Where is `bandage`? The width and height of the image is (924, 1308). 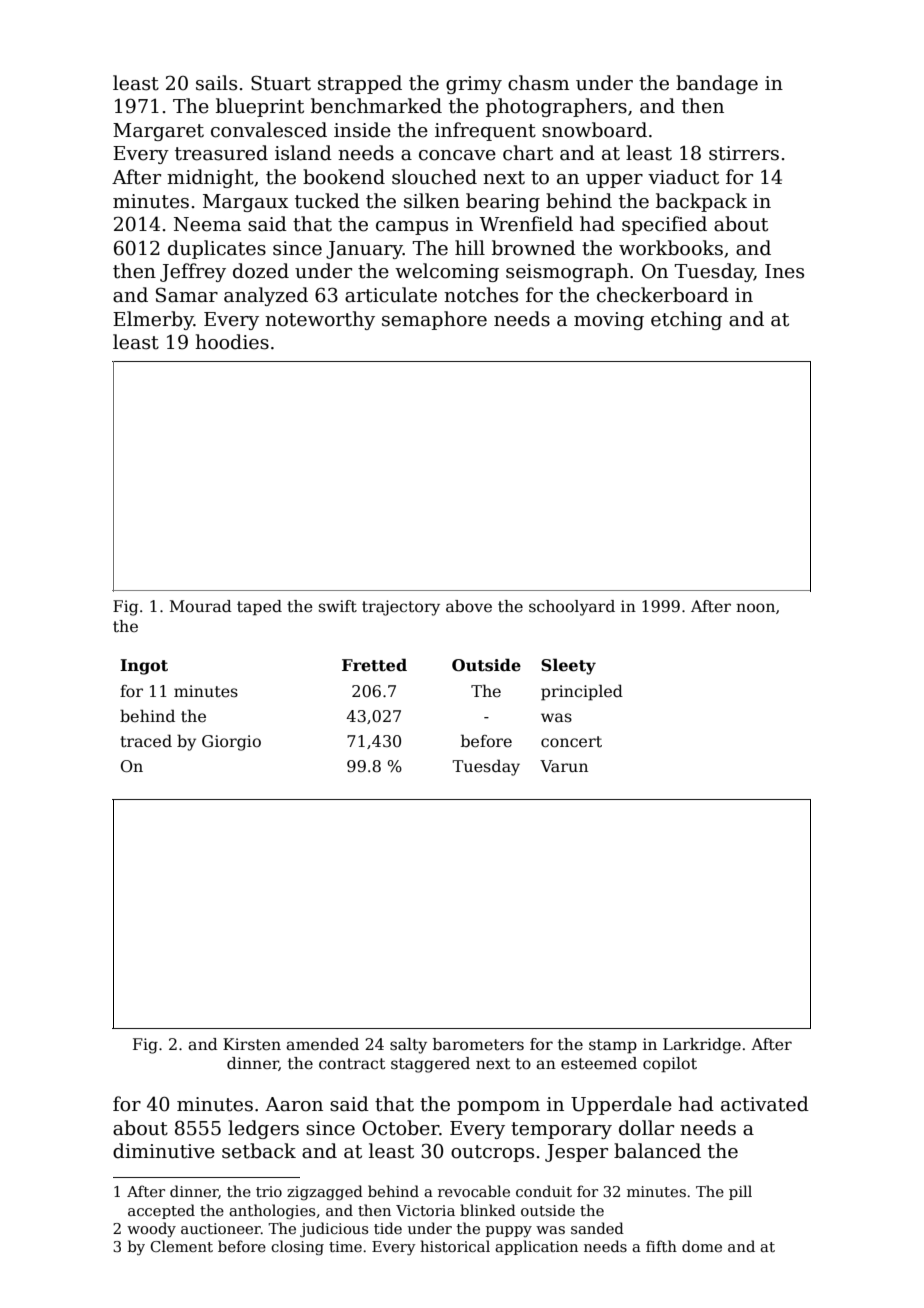
bandage is located at coordinates (717, 84).
